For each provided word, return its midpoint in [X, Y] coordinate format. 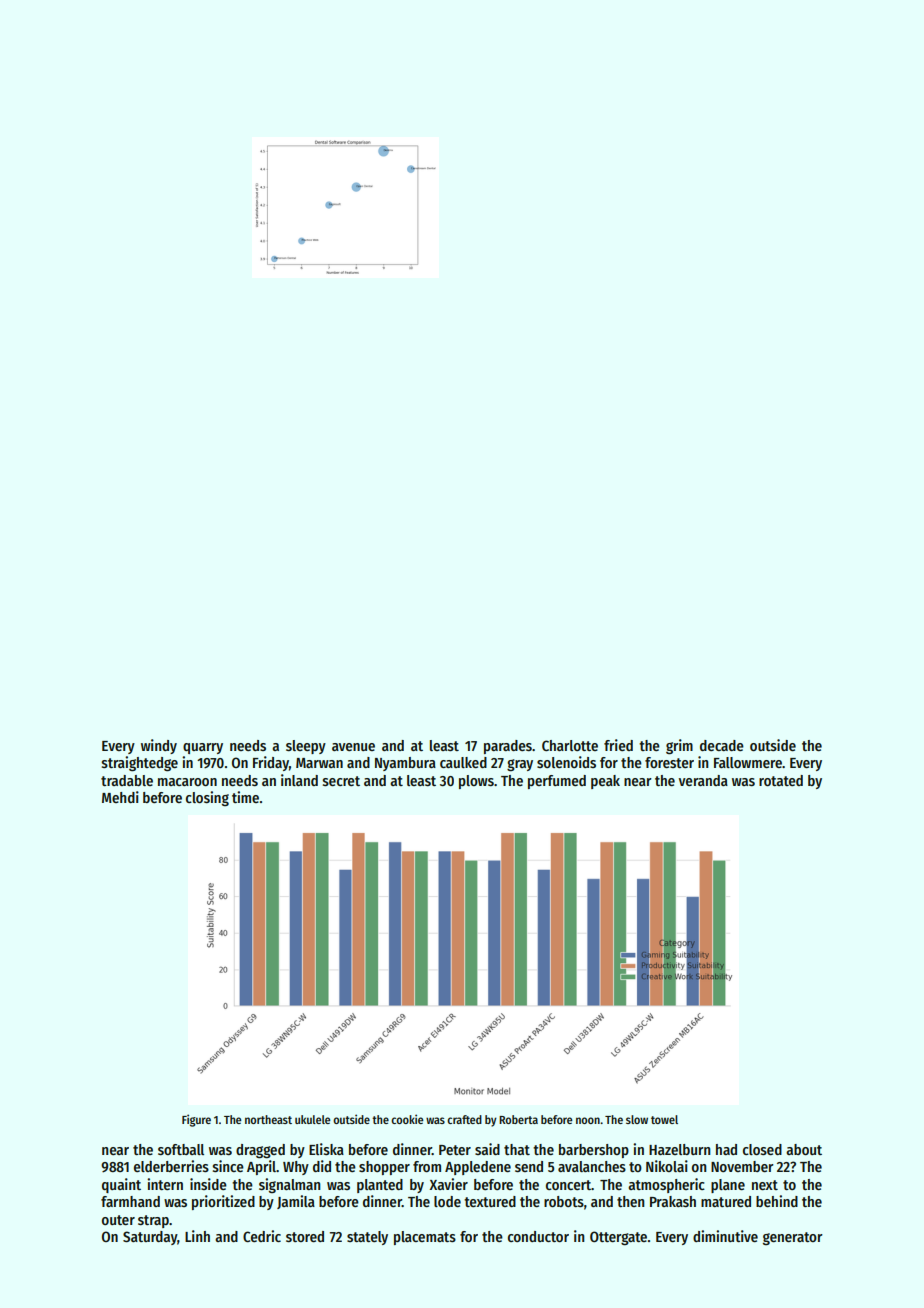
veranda [703, 780]
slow [637, 1119]
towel [664, 1119]
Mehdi [120, 797]
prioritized [223, 1202]
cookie [407, 1119]
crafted [464, 1119]
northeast [268, 1119]
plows [476, 782]
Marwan [319, 763]
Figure [196, 1120]
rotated [781, 780]
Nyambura [405, 764]
